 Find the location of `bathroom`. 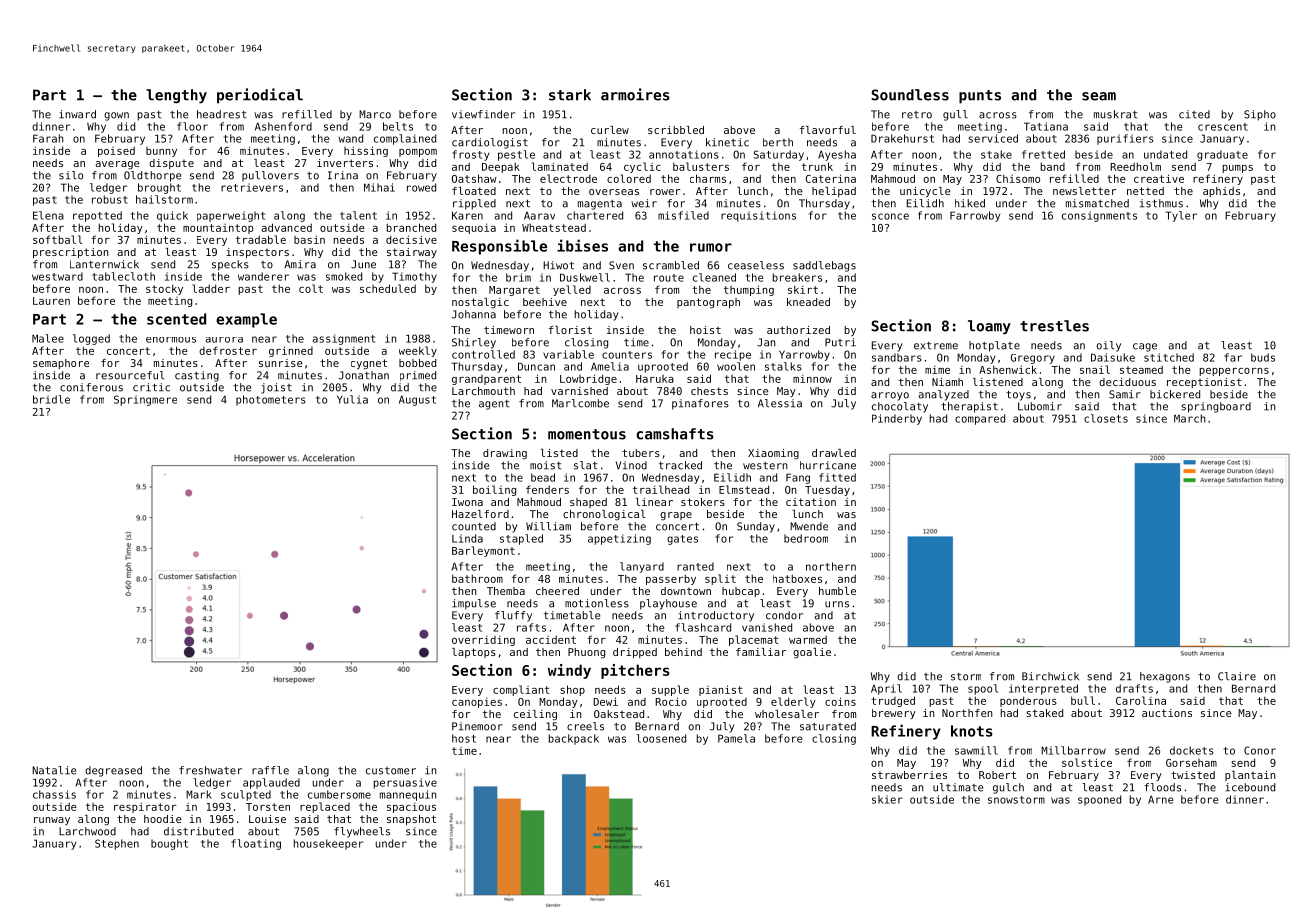

bathroom is located at coordinates (477, 578).
